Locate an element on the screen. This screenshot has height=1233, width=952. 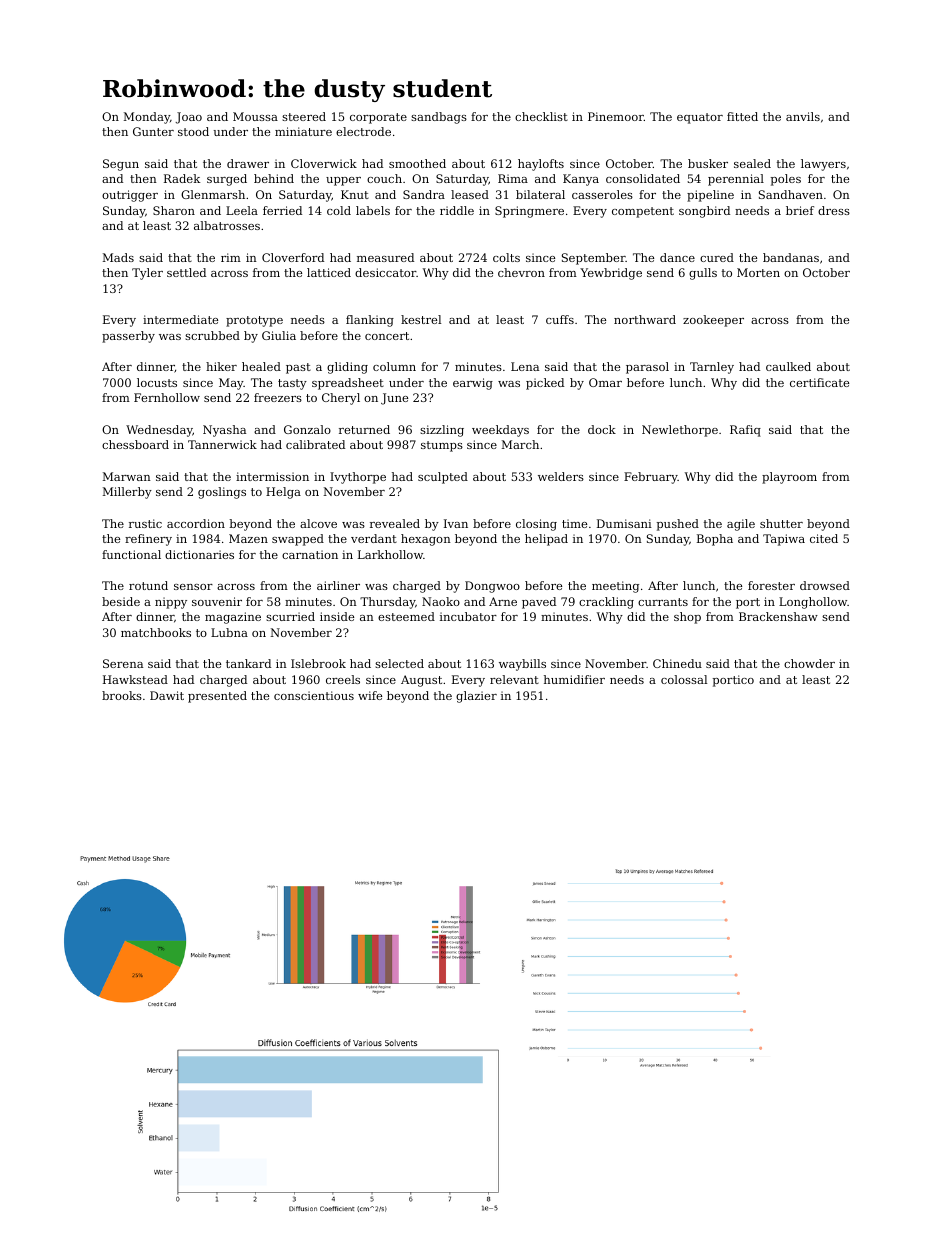
Dawit is located at coordinates (167, 695).
